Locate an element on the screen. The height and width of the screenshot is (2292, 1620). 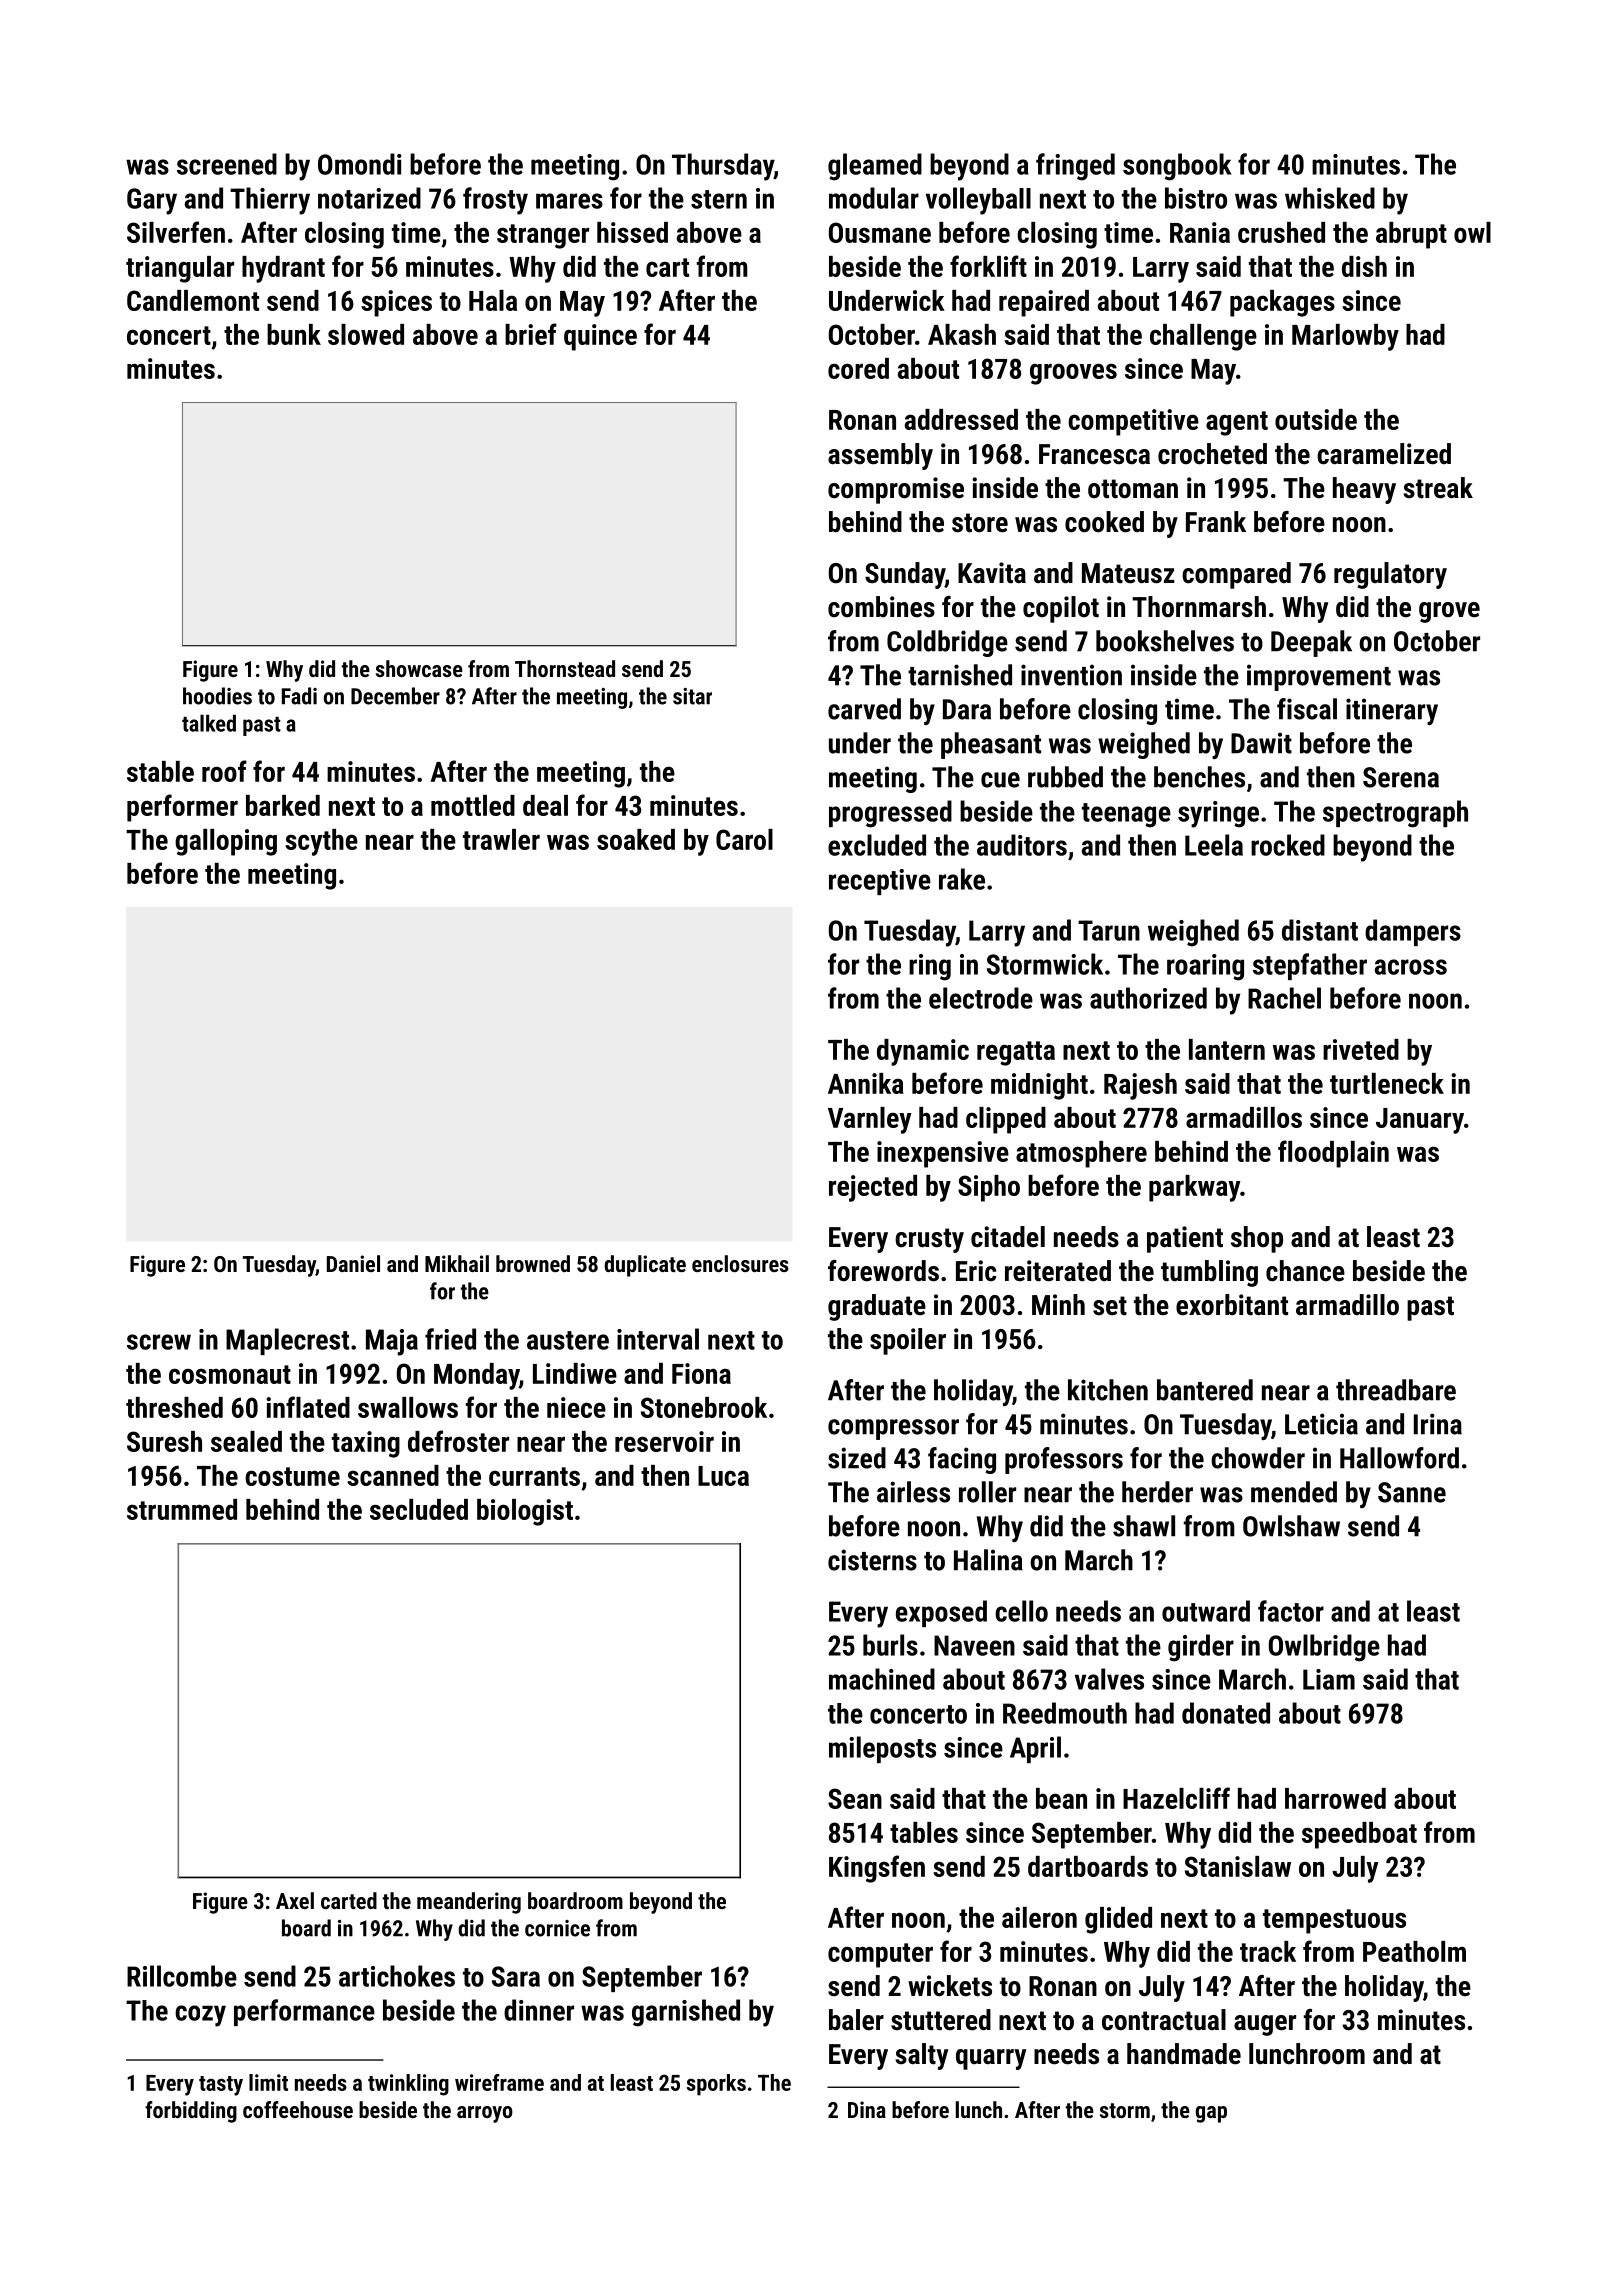
songbook is located at coordinates (1177, 167).
